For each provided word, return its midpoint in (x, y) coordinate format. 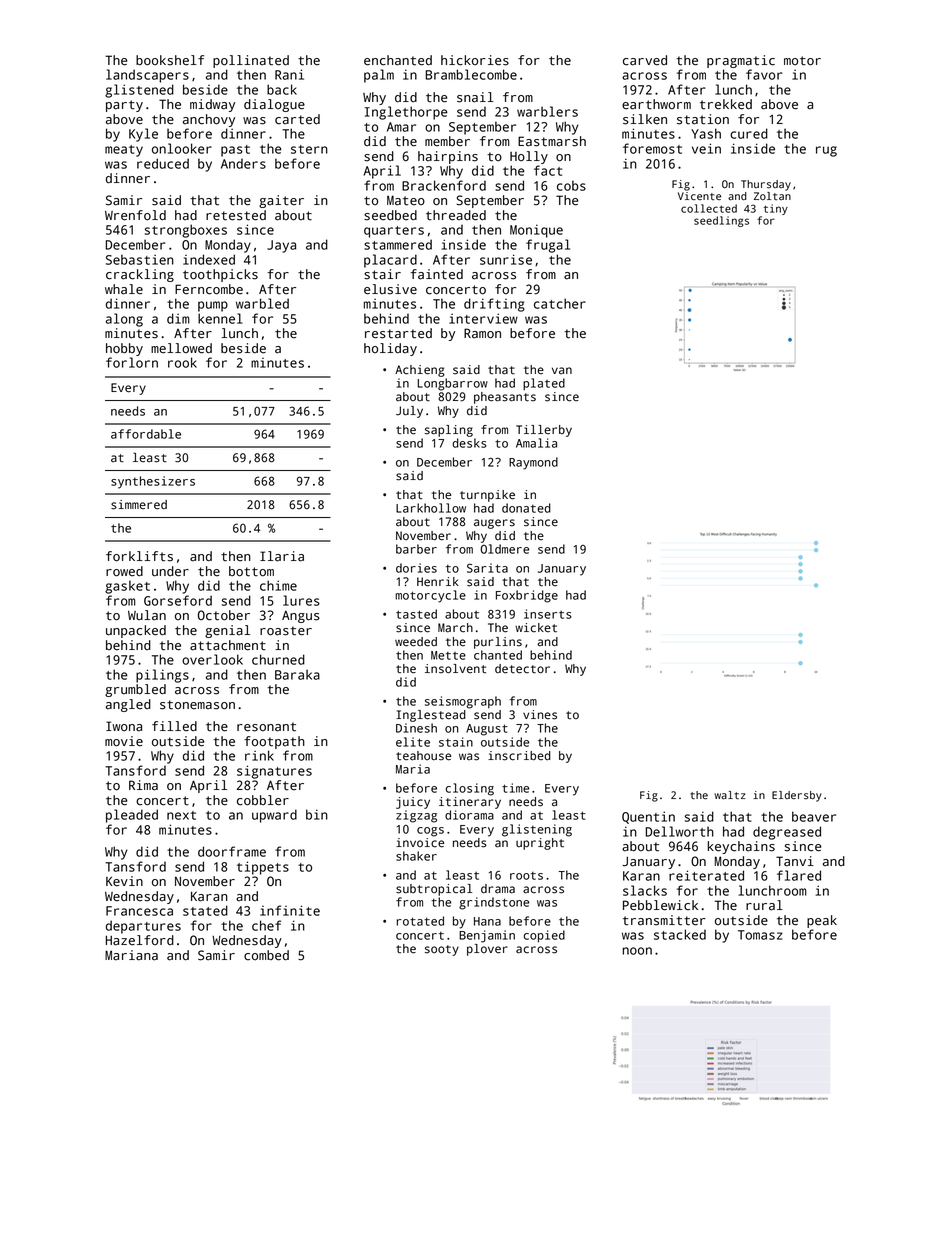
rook (182, 362)
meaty (124, 151)
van (562, 370)
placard (390, 261)
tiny (776, 209)
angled (128, 705)
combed (266, 955)
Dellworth (680, 831)
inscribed (519, 756)
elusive (390, 289)
